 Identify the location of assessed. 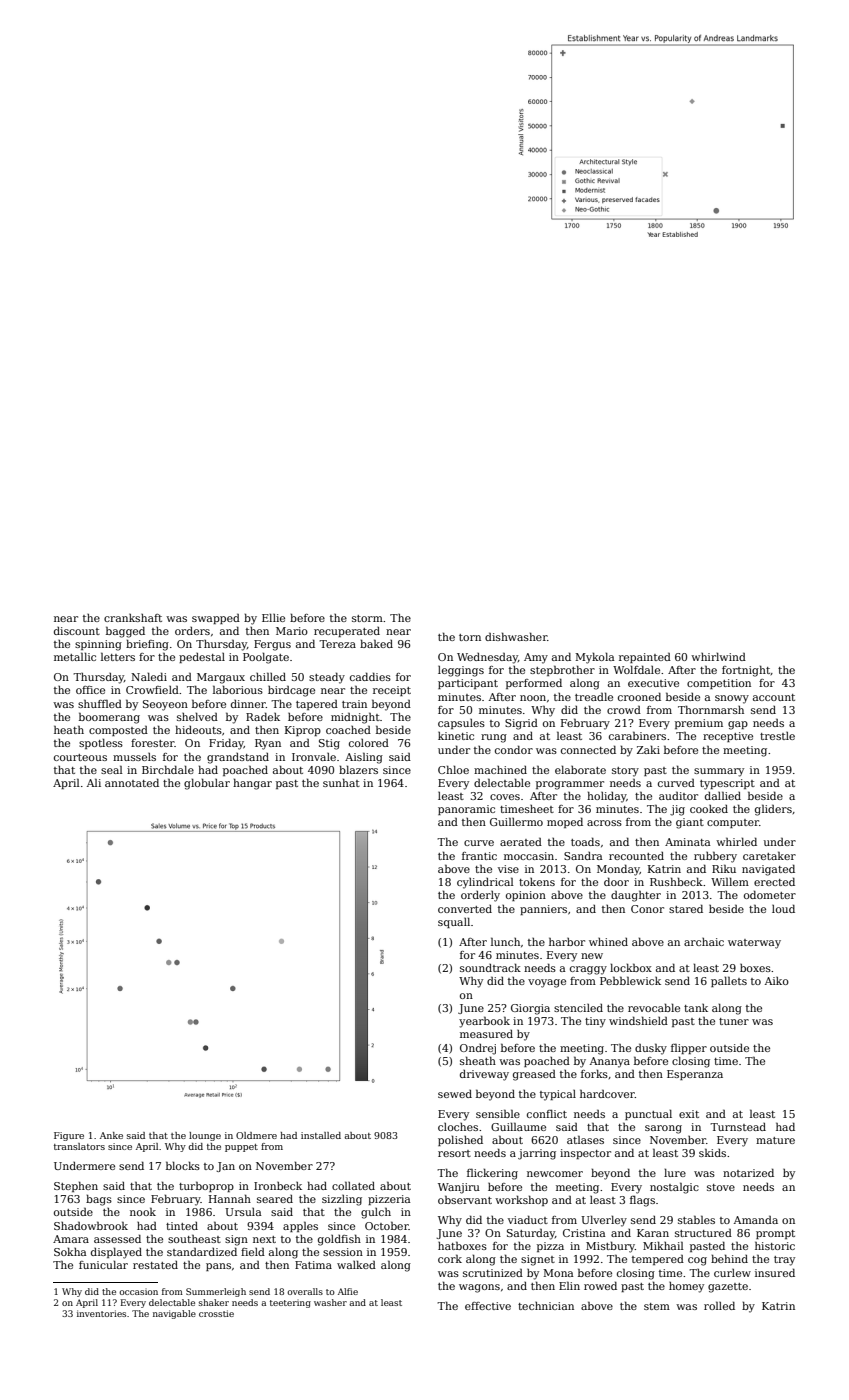
(117, 1238).
